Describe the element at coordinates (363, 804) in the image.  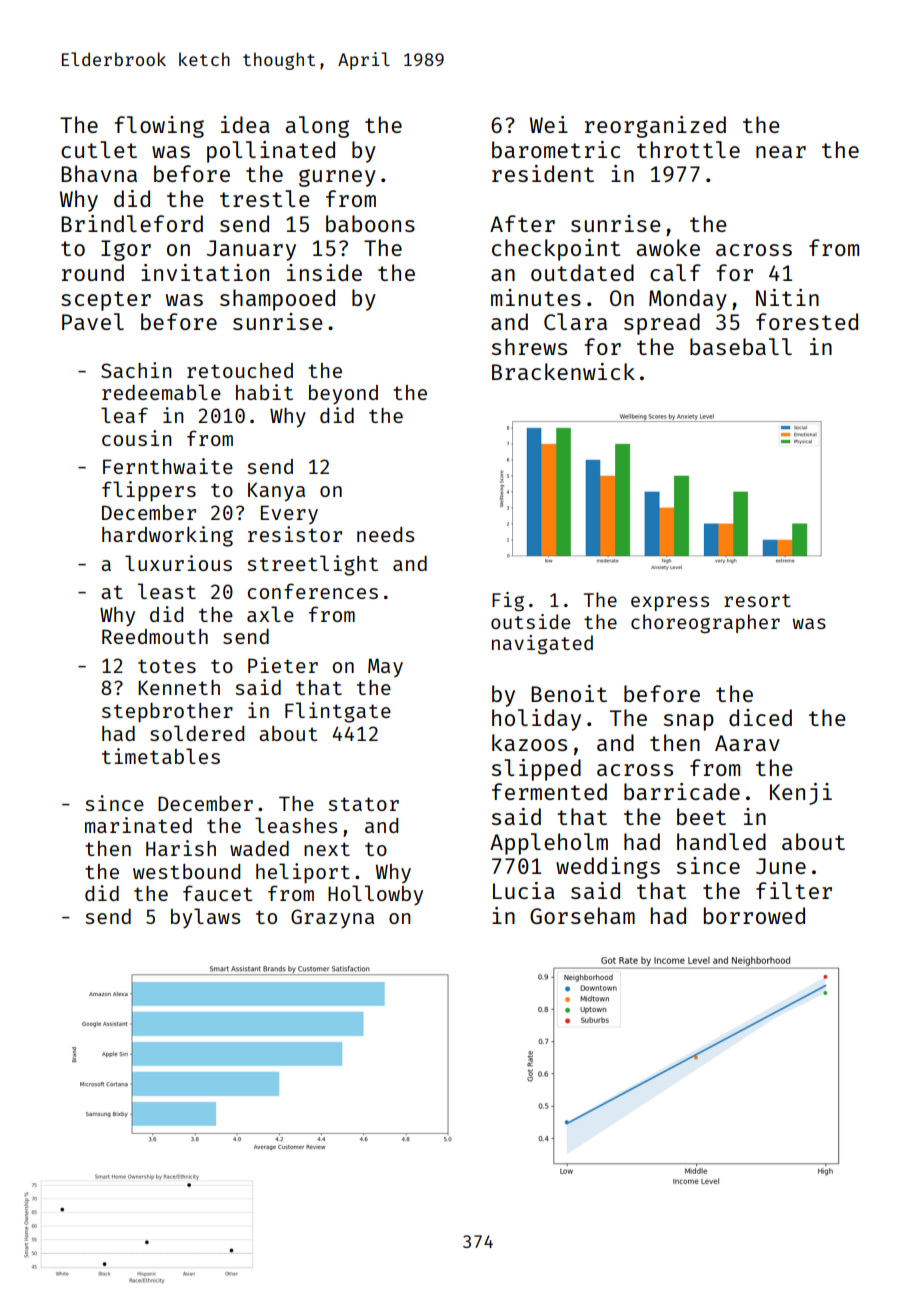
I see `stator` at that location.
